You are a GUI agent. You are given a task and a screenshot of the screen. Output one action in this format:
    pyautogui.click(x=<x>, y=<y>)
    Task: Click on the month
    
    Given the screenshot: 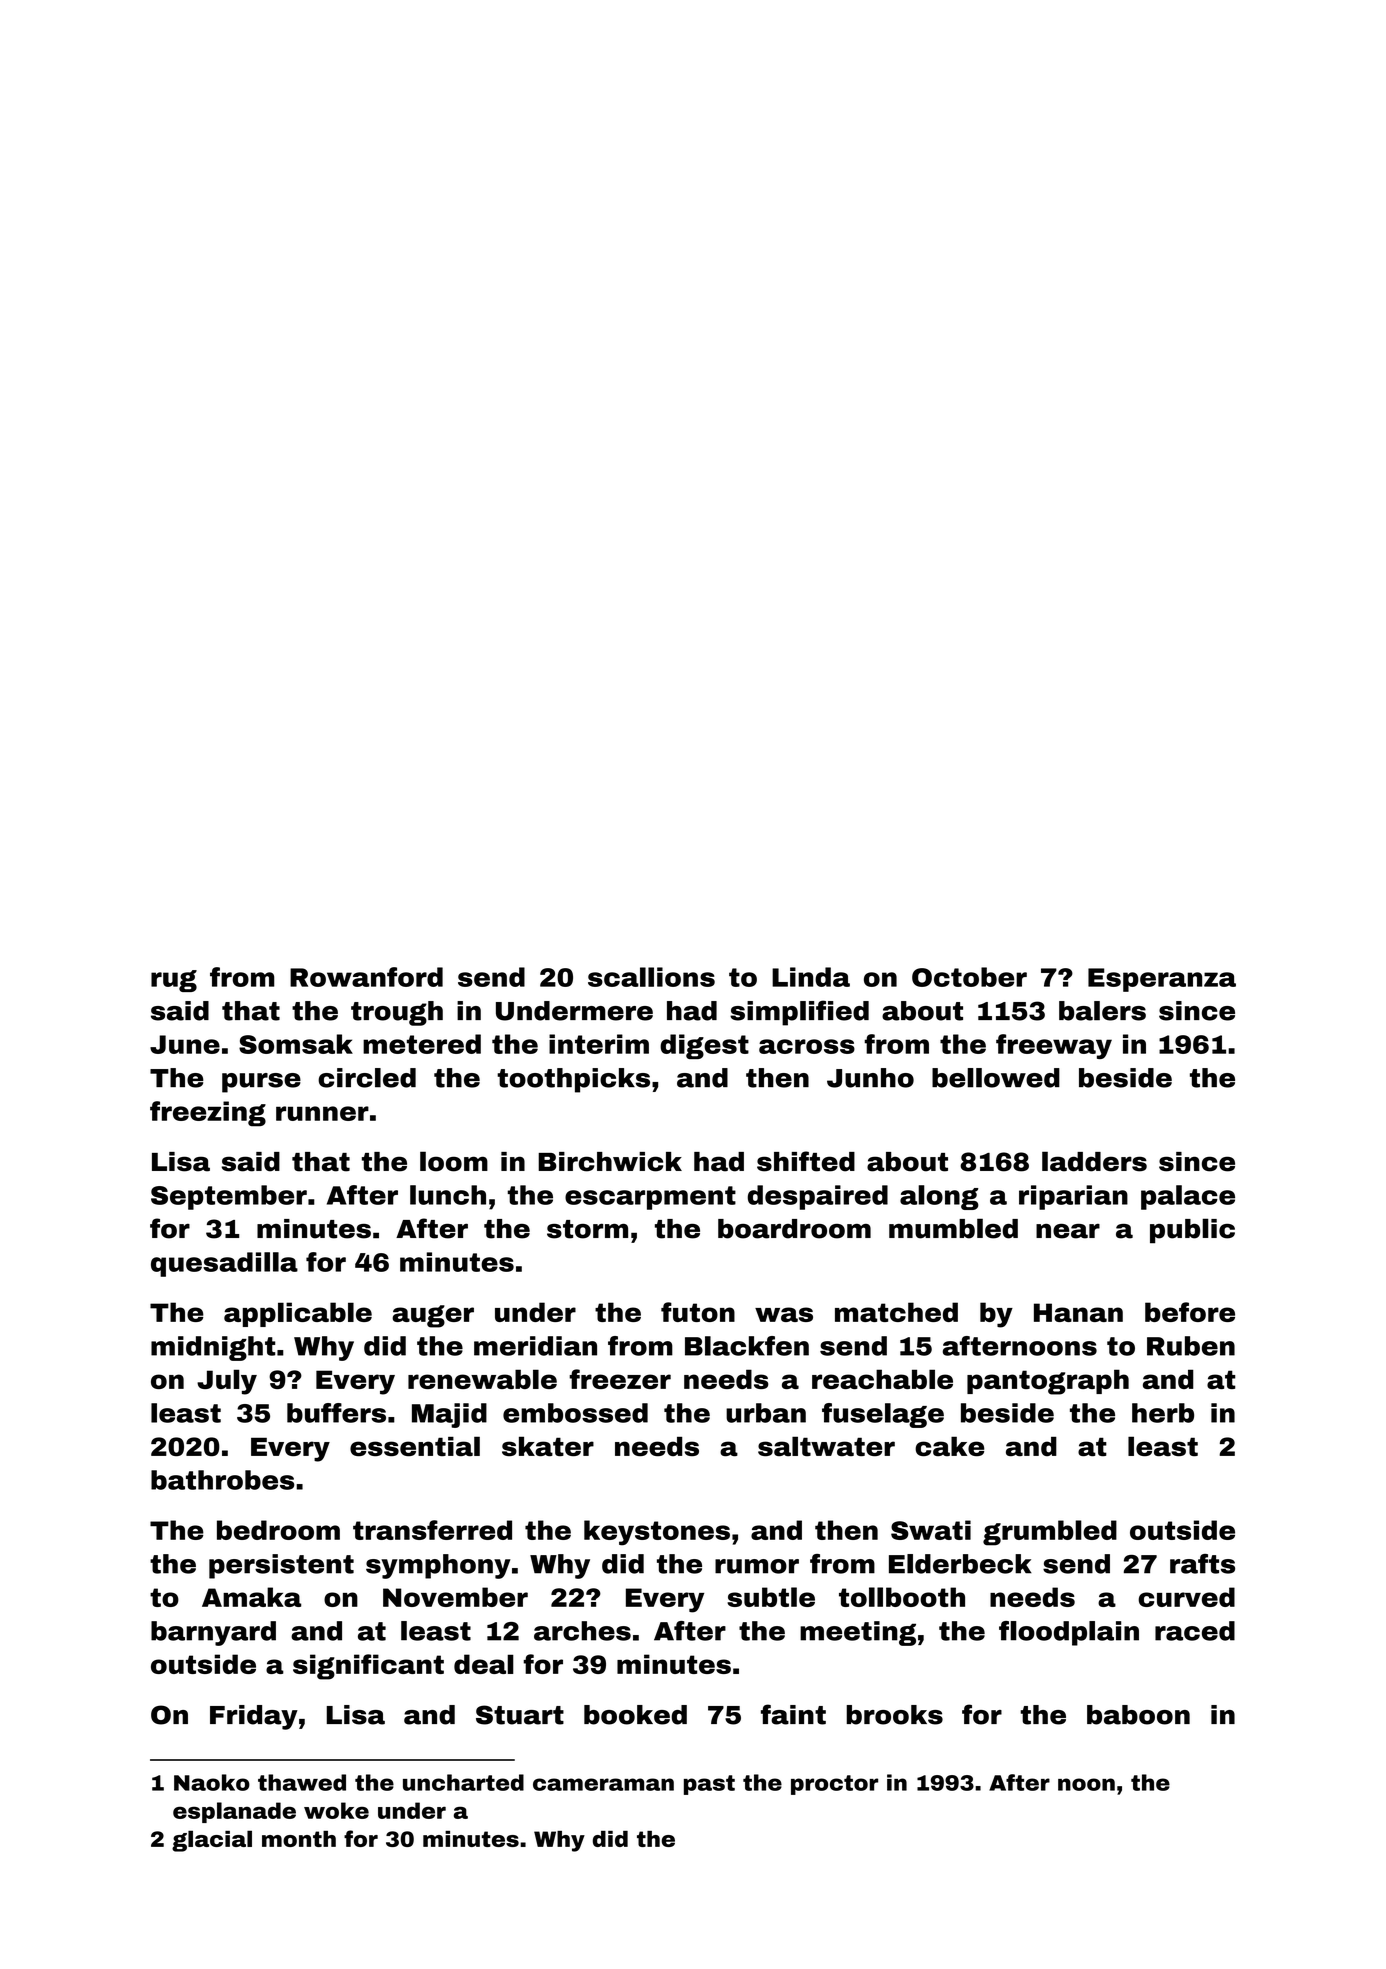 What is the action you would take?
    pyautogui.click(x=299, y=1839)
